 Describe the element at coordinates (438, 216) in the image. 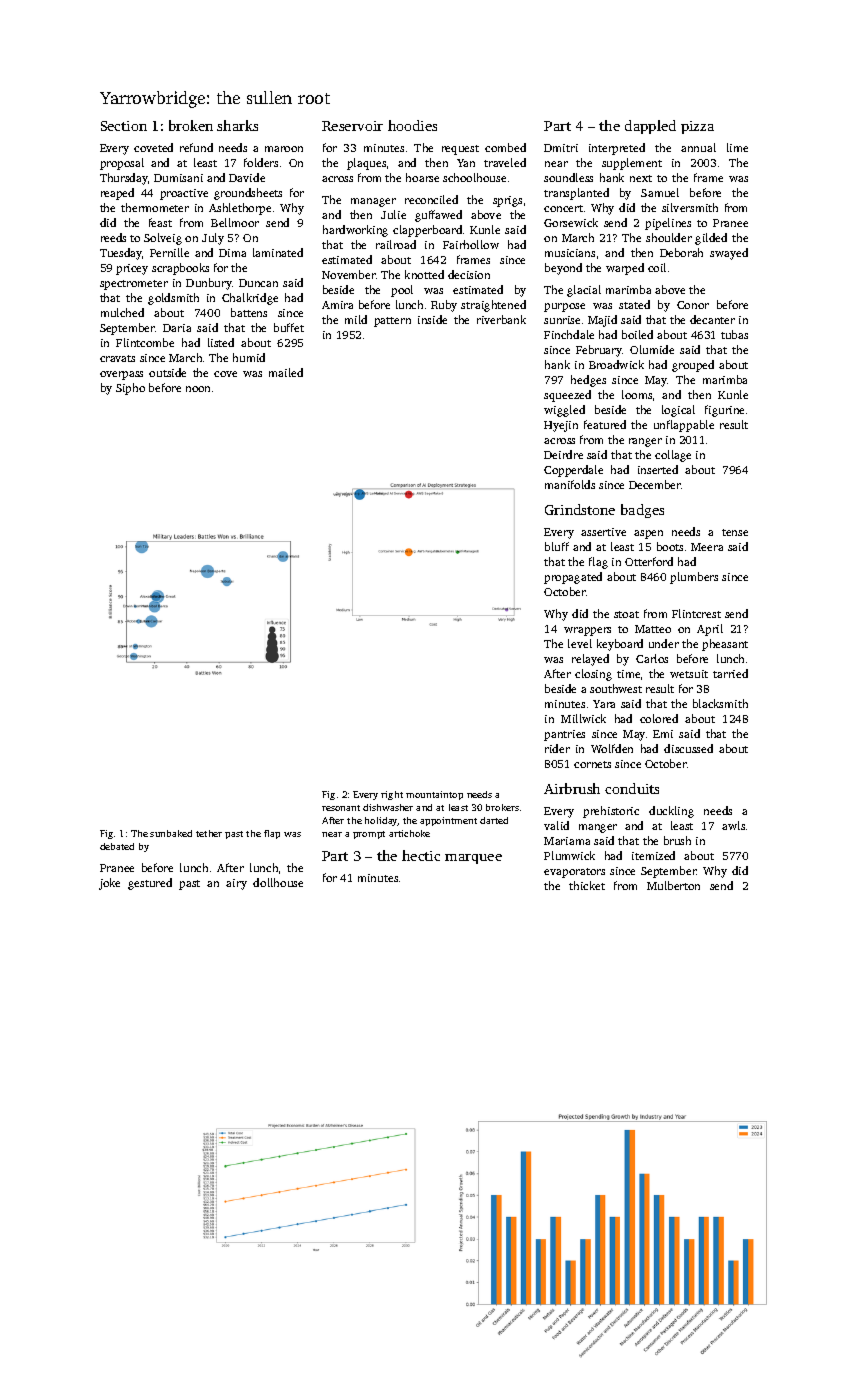

I see `guffawed` at that location.
